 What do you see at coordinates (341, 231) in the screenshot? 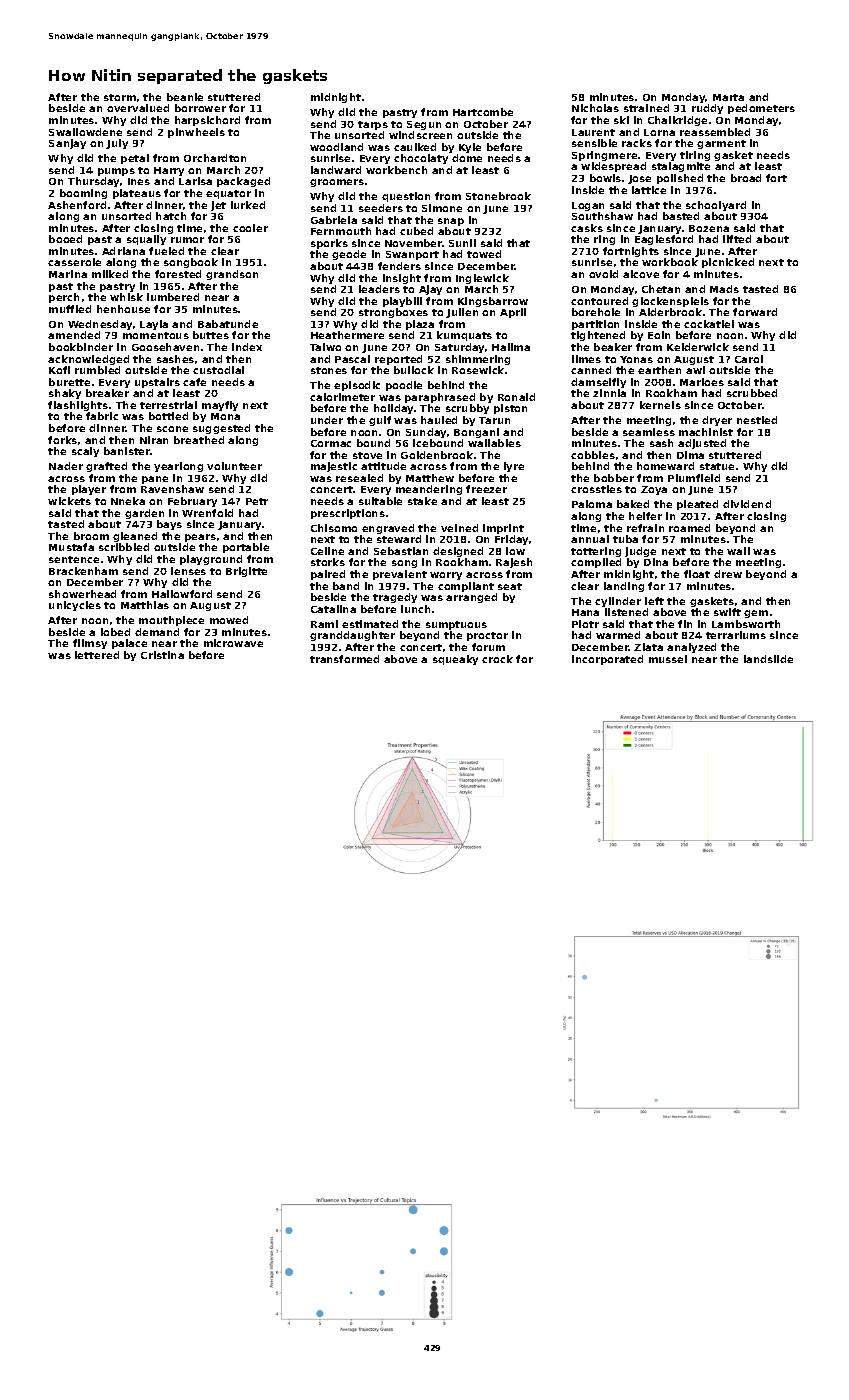
I see `Fernmouth` at bounding box center [341, 231].
